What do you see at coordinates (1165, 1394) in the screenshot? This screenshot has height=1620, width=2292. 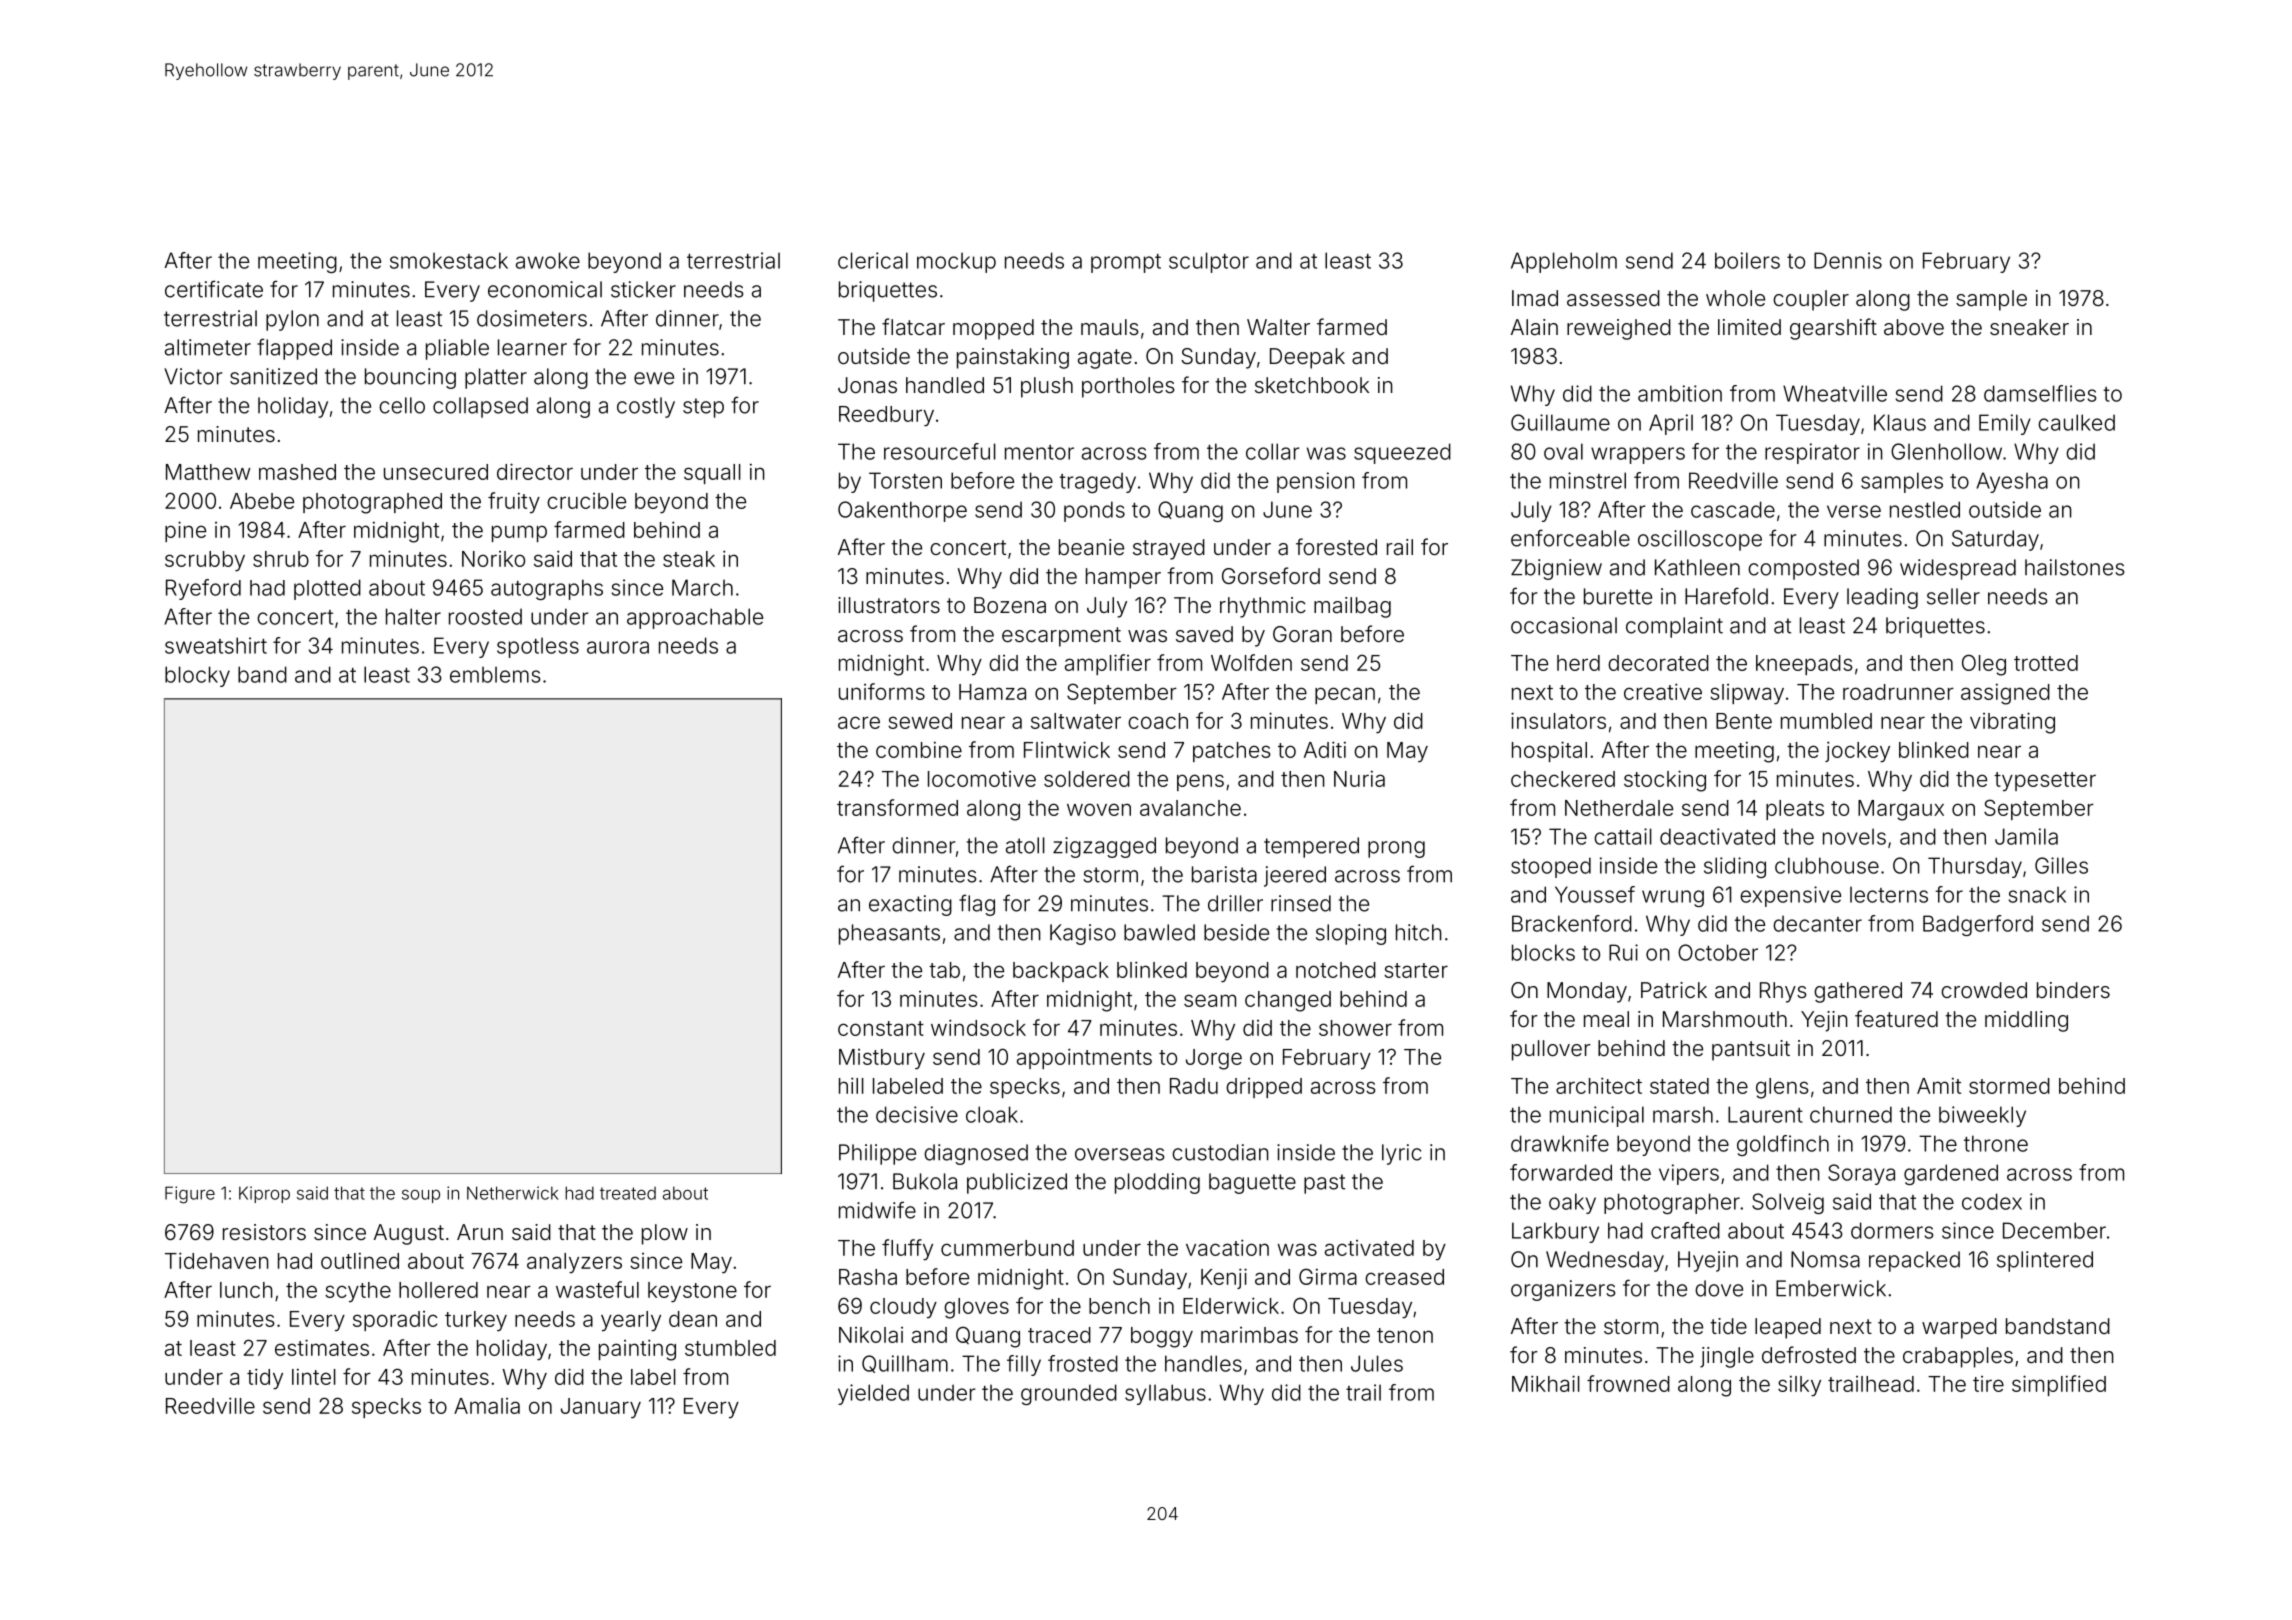 I see `syllabus` at bounding box center [1165, 1394].
